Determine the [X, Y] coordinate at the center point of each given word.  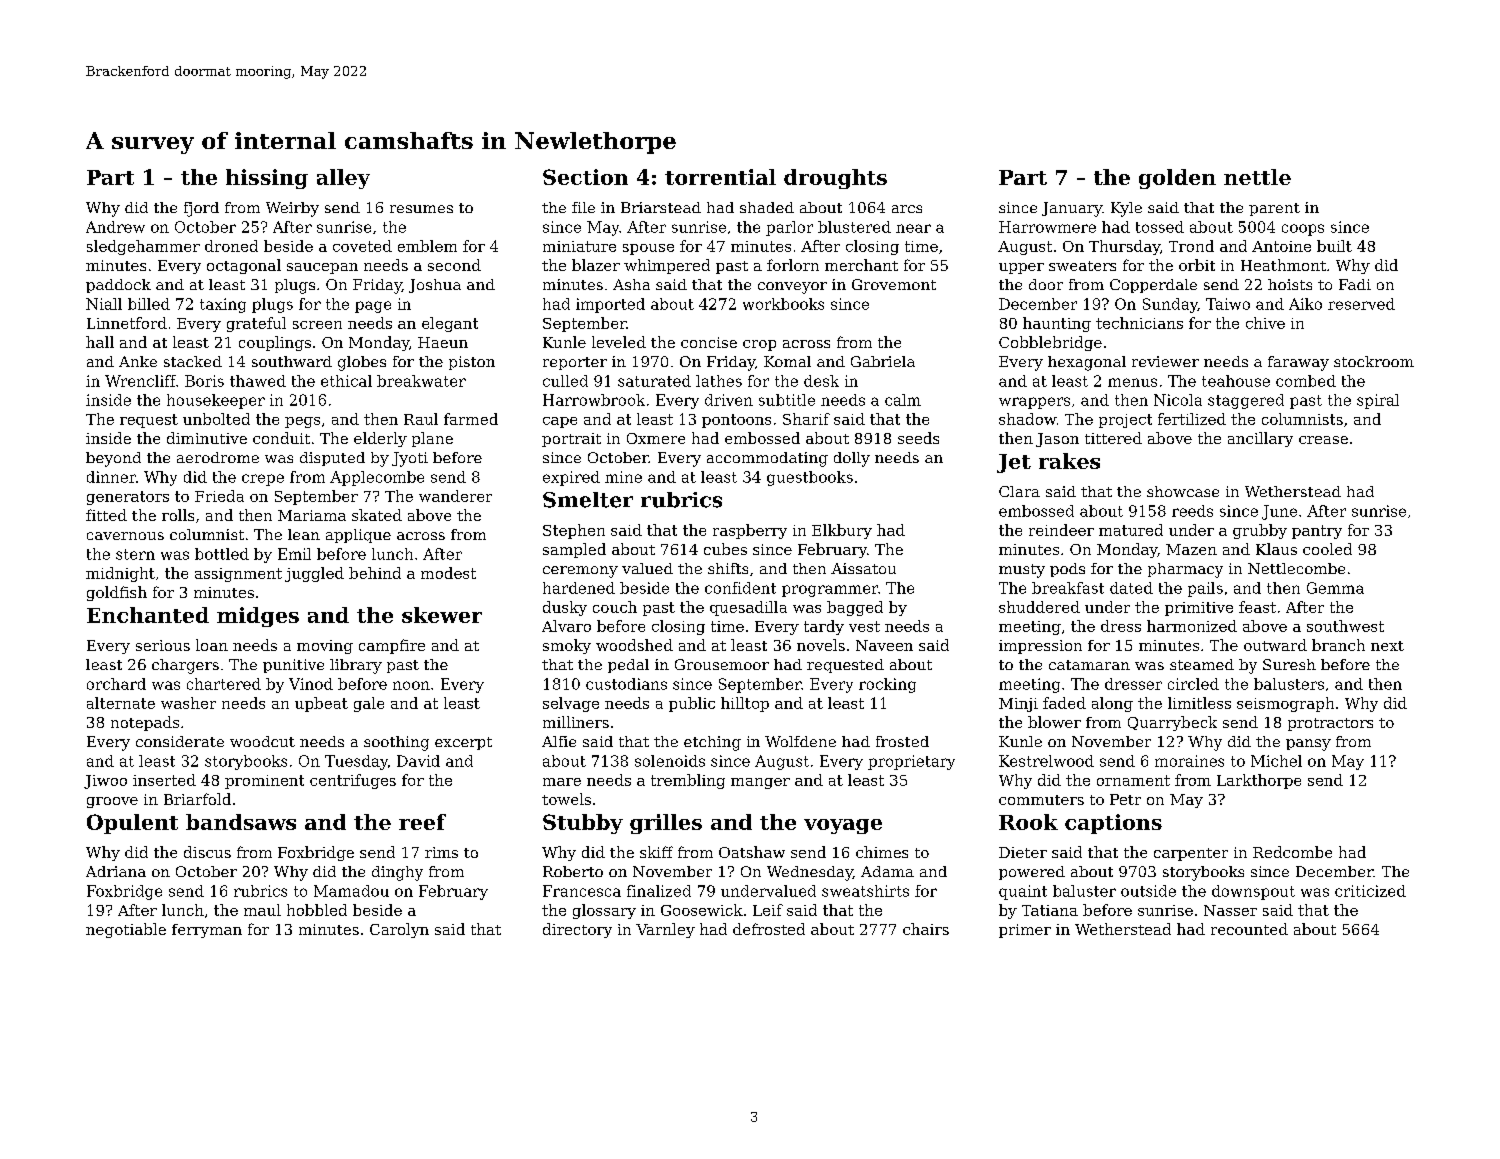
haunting [1057, 324]
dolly [852, 459]
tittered [1113, 438]
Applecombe [377, 478]
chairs [926, 929]
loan [212, 645]
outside [1148, 891]
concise [709, 342]
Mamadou [351, 891]
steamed [1202, 664]
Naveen [884, 645]
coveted [362, 246]
